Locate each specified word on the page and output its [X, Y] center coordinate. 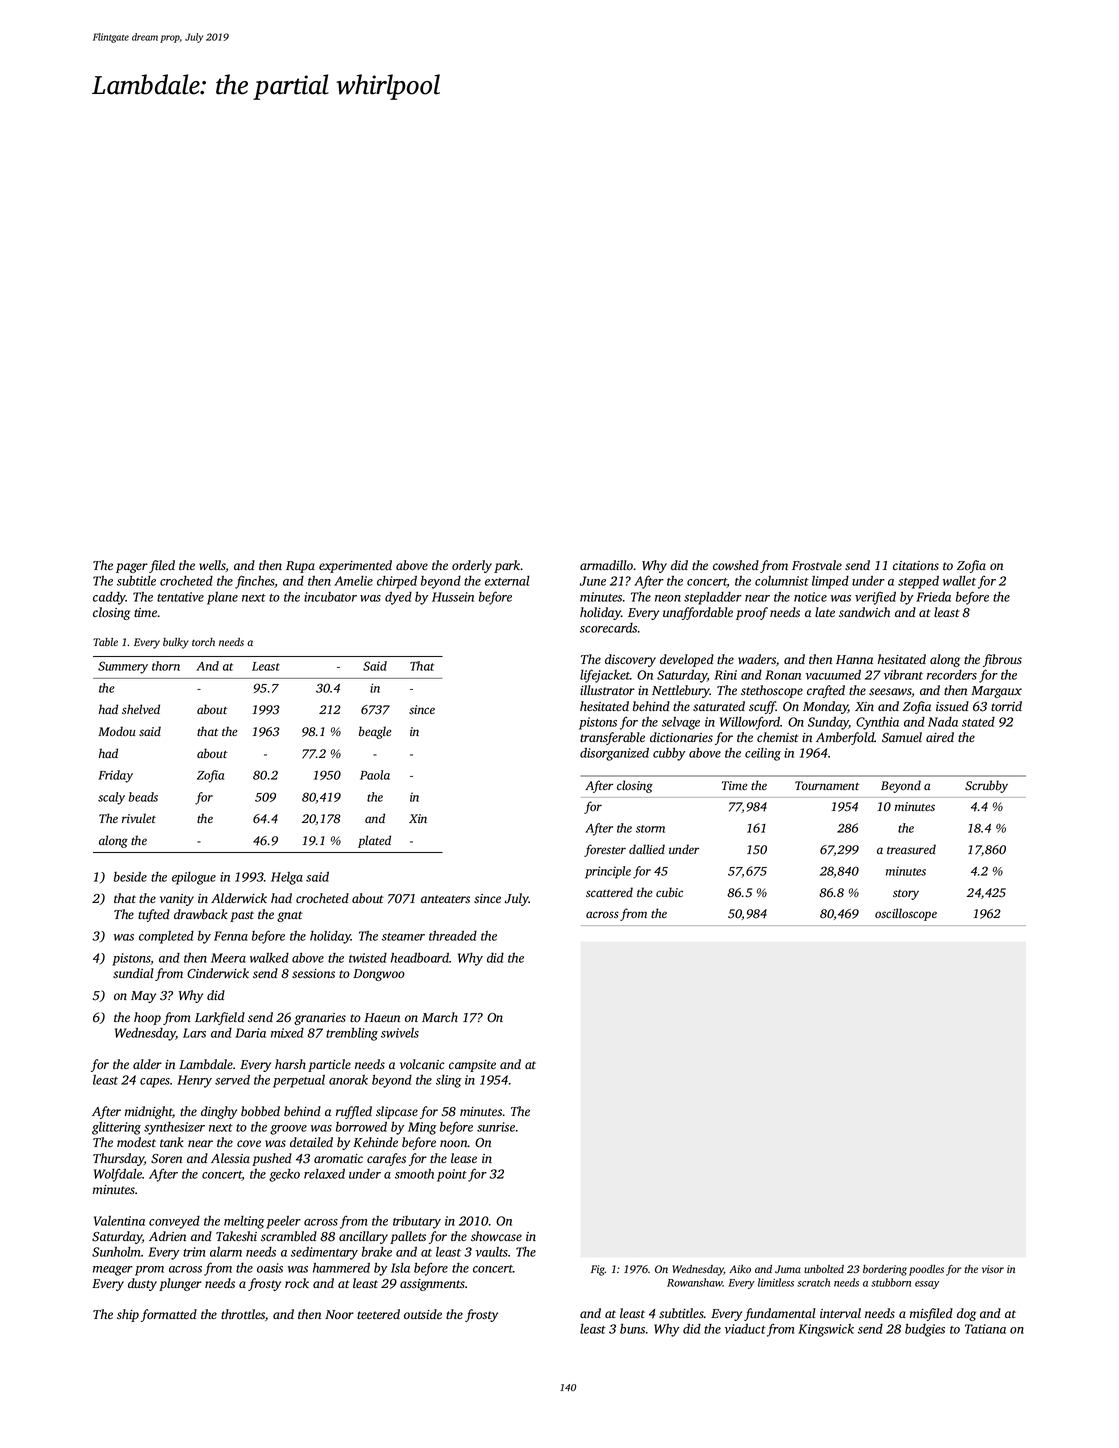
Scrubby [986, 786]
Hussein [453, 597]
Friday [115, 776]
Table [105, 642]
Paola [375, 775]
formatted [169, 1315]
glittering [116, 1128]
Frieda [933, 596]
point [452, 1175]
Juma [788, 1269]
